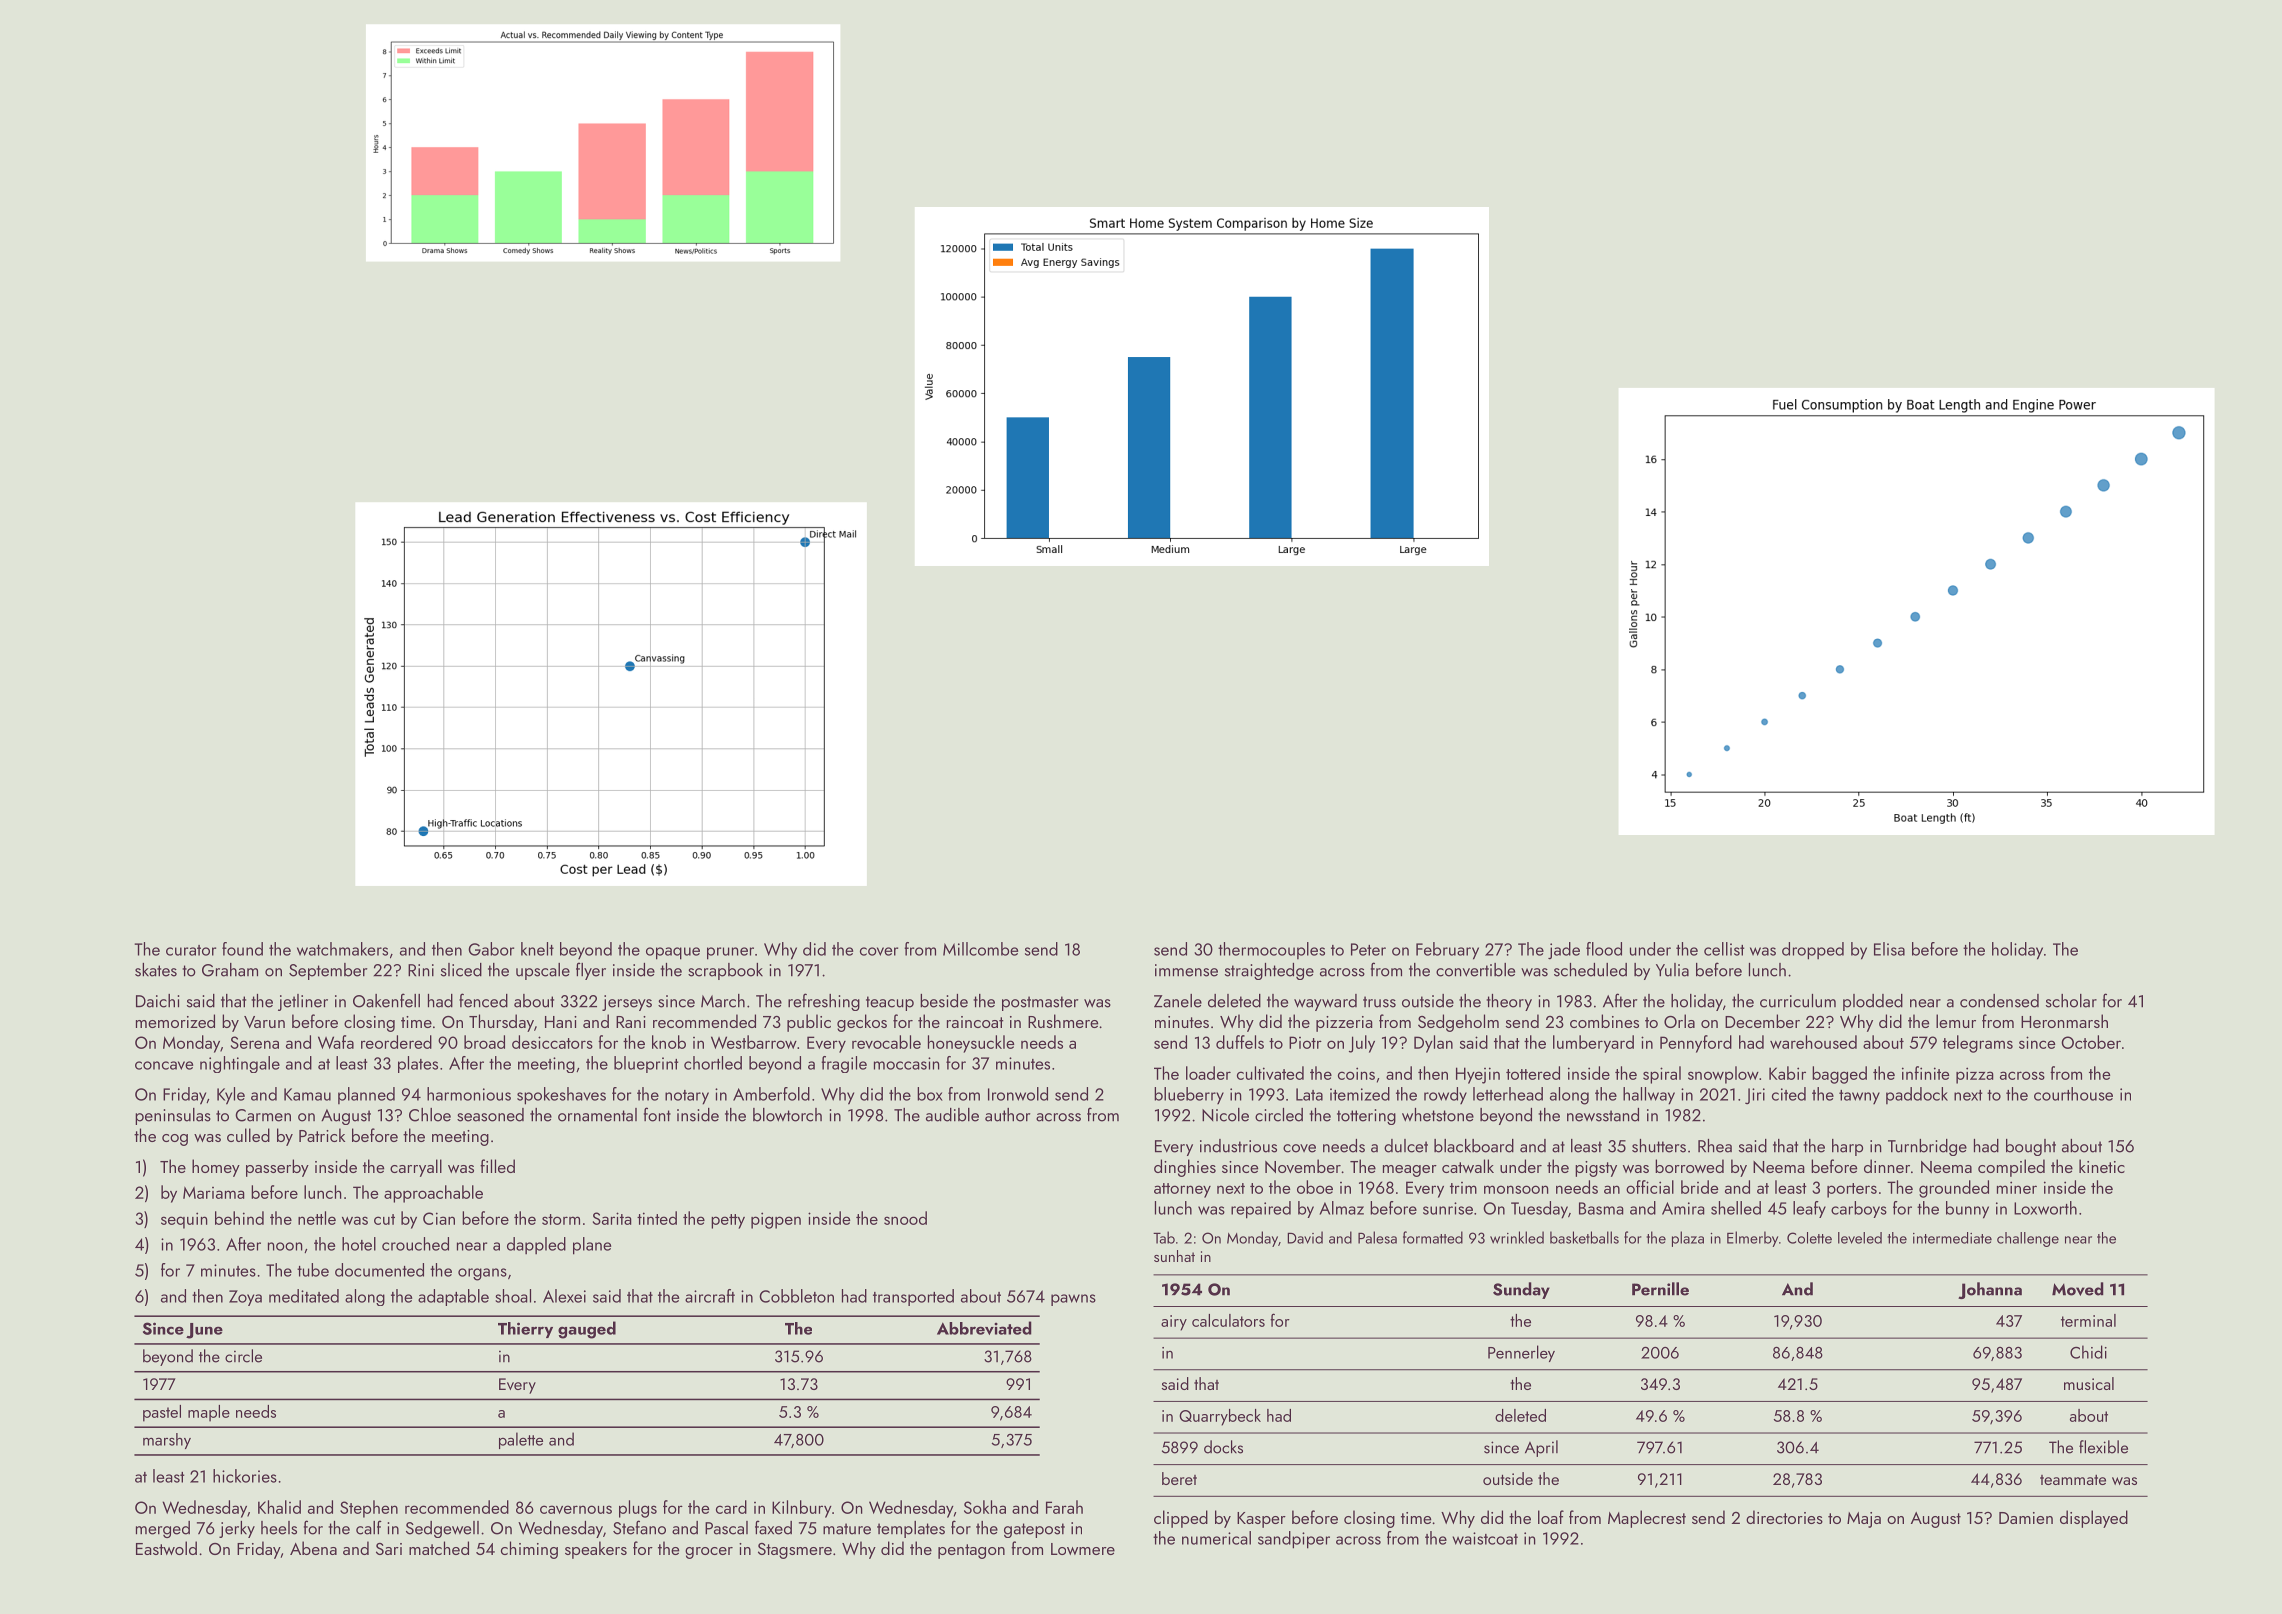  I want to click on industrious, so click(1238, 1146).
